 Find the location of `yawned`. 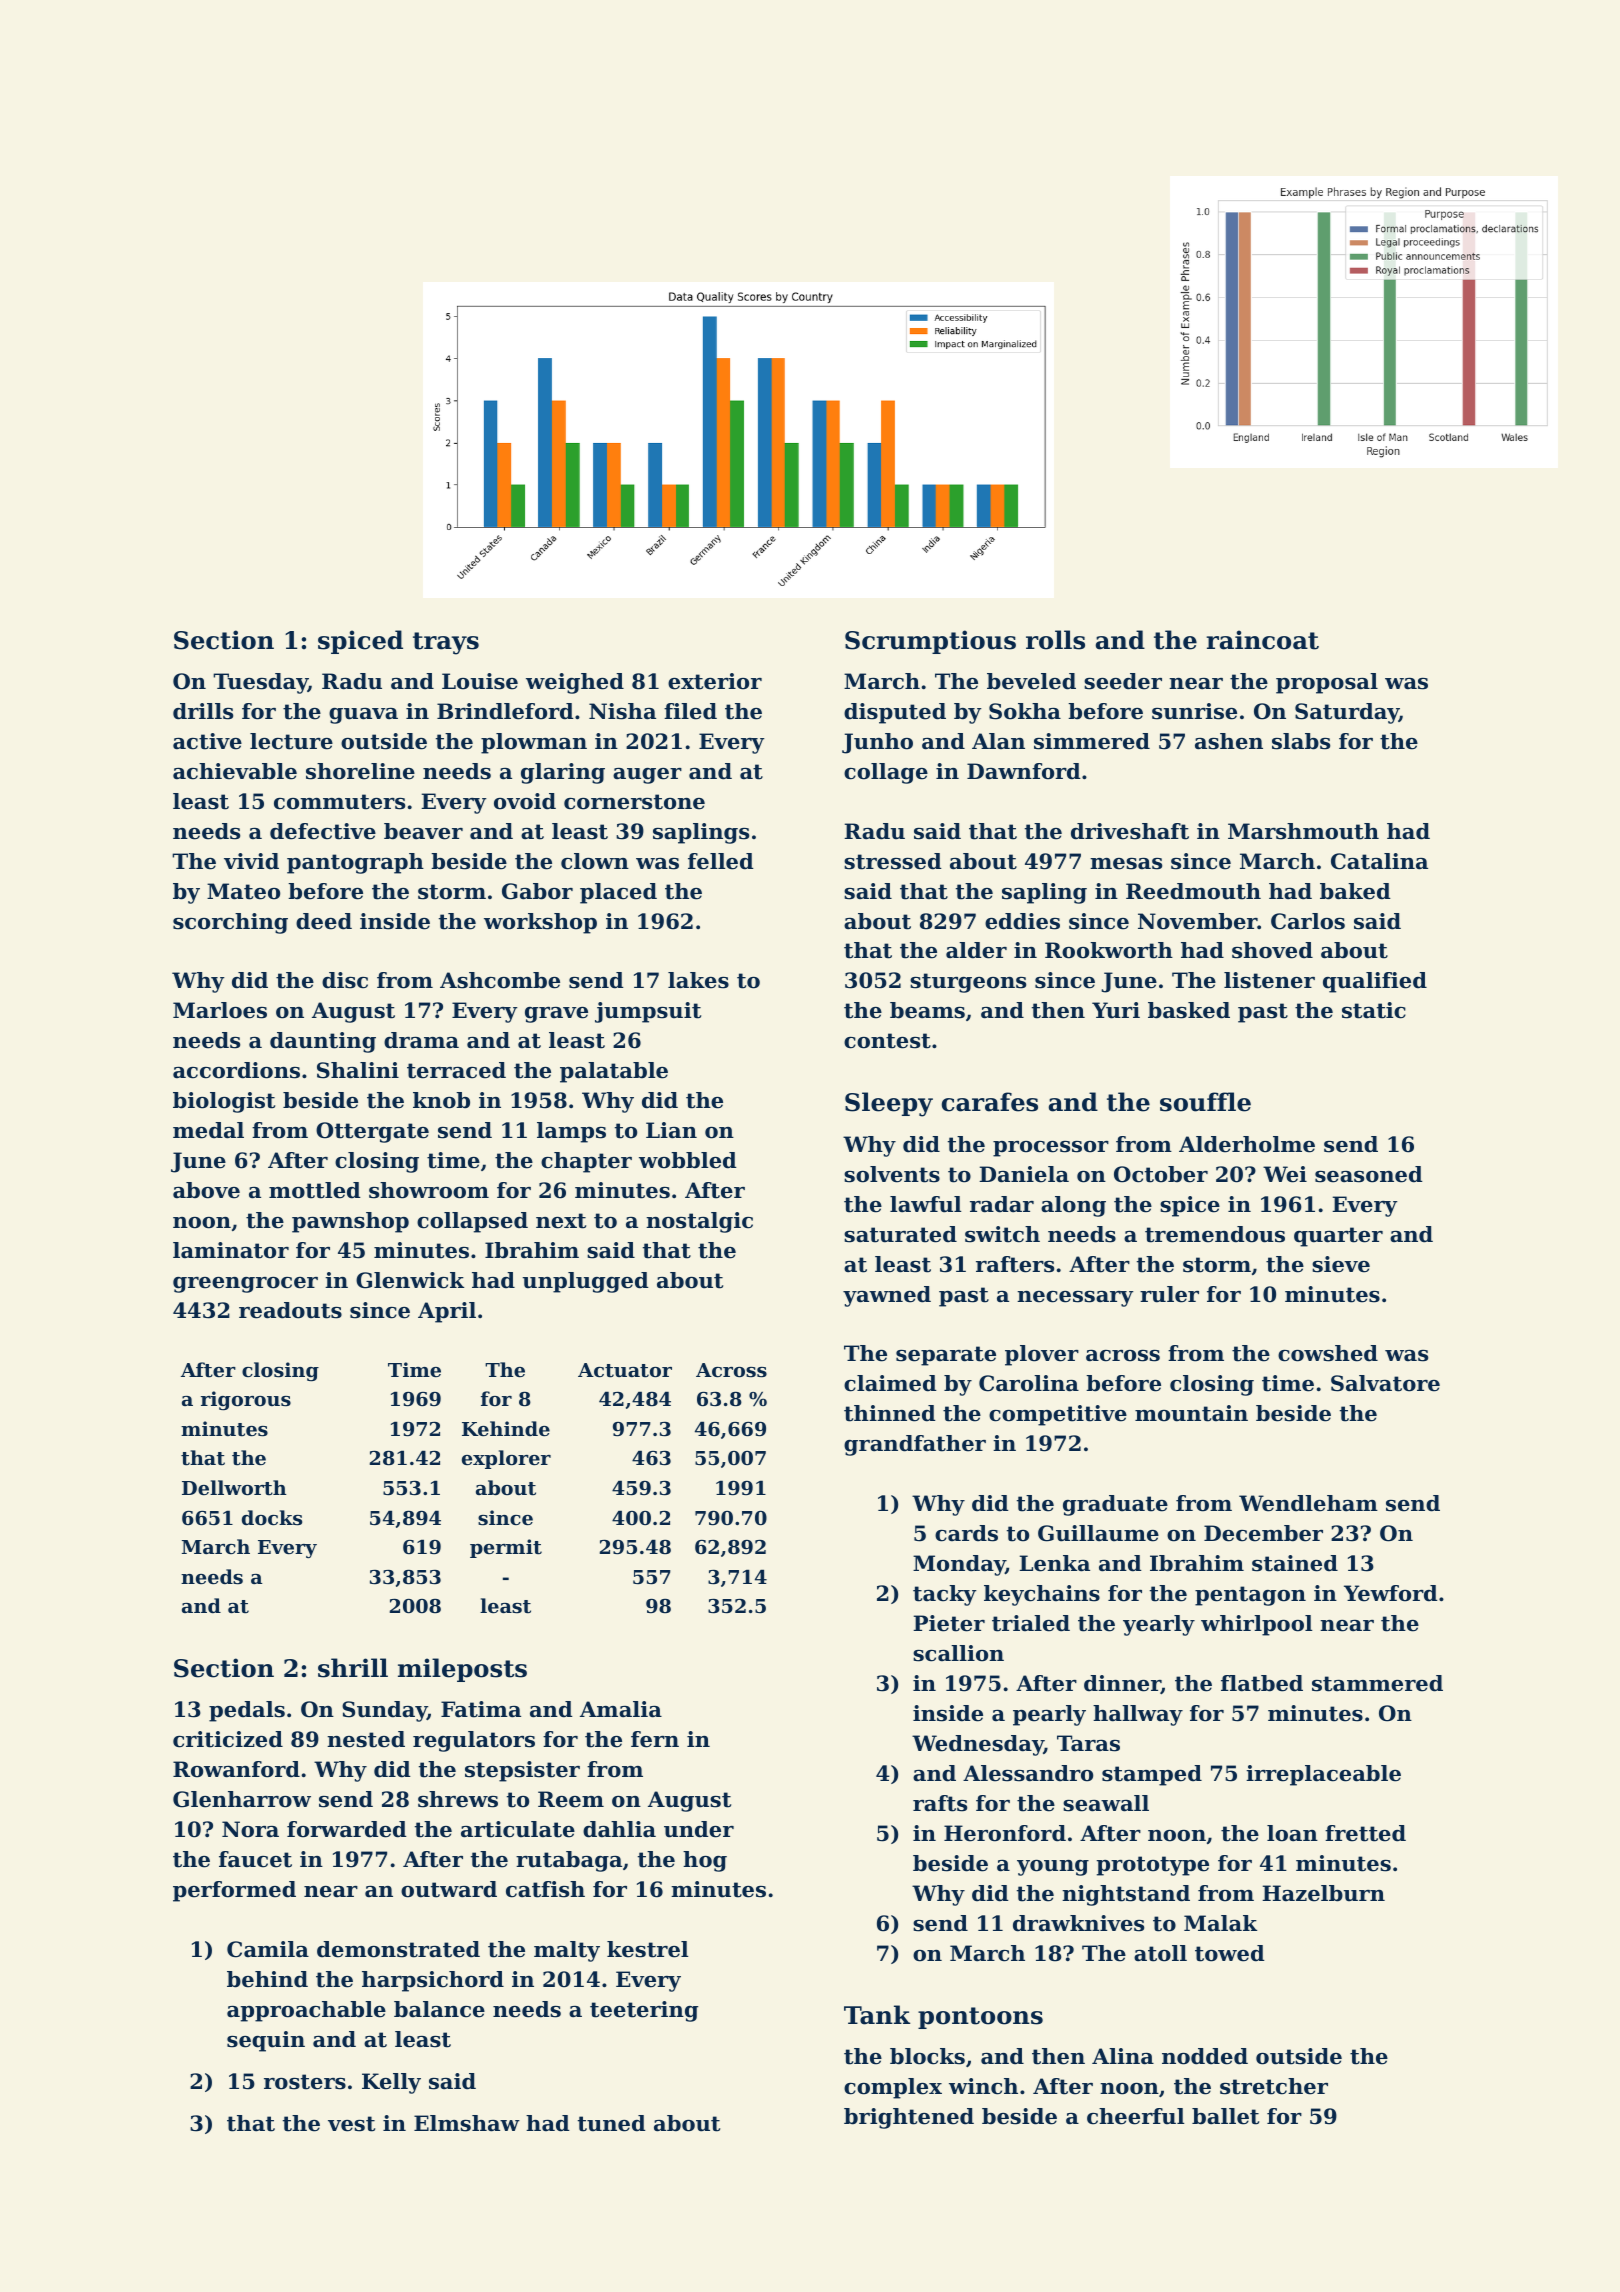

yawned is located at coordinates (887, 1296).
